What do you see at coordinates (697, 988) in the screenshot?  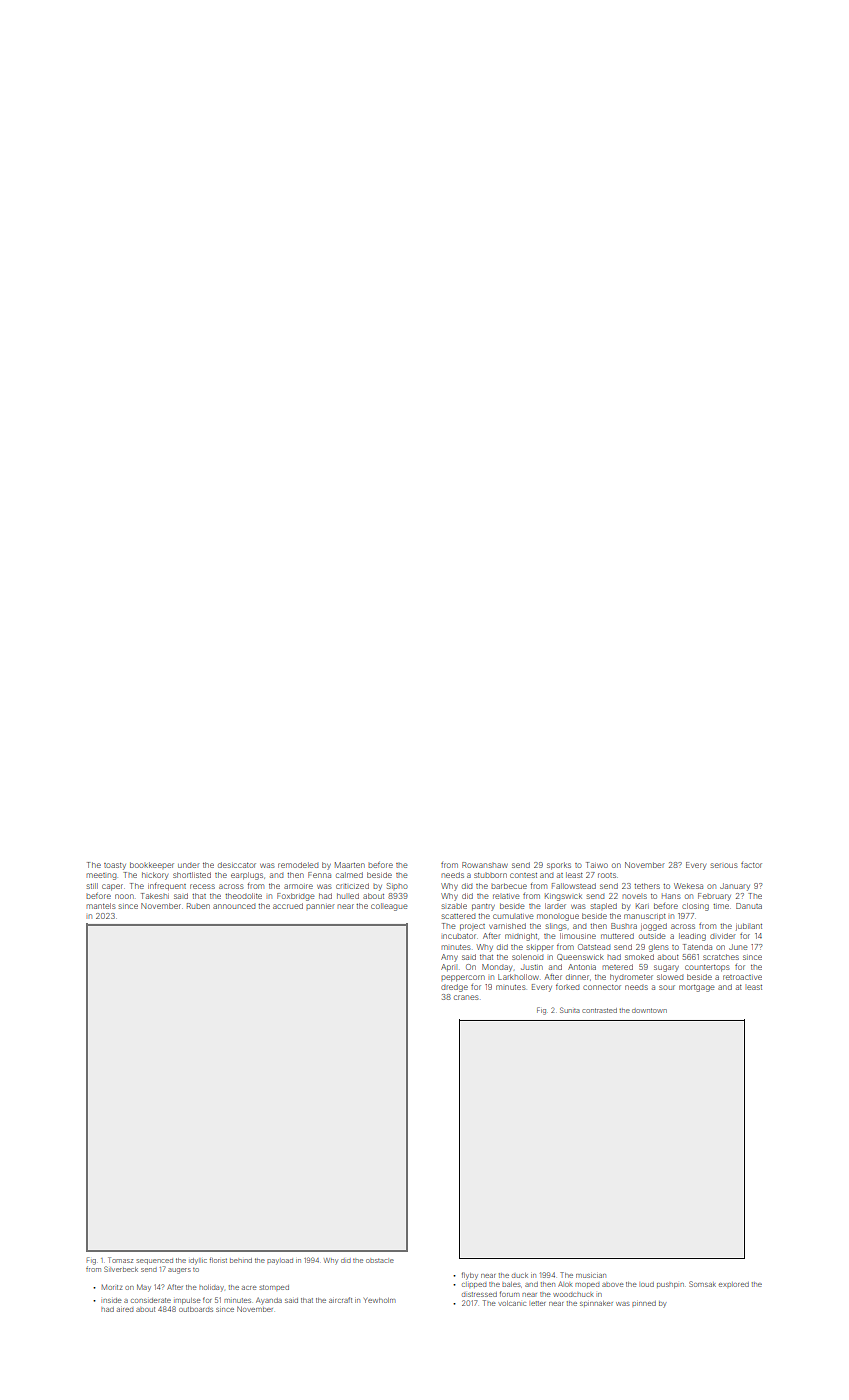 I see `mortgage` at bounding box center [697, 988].
